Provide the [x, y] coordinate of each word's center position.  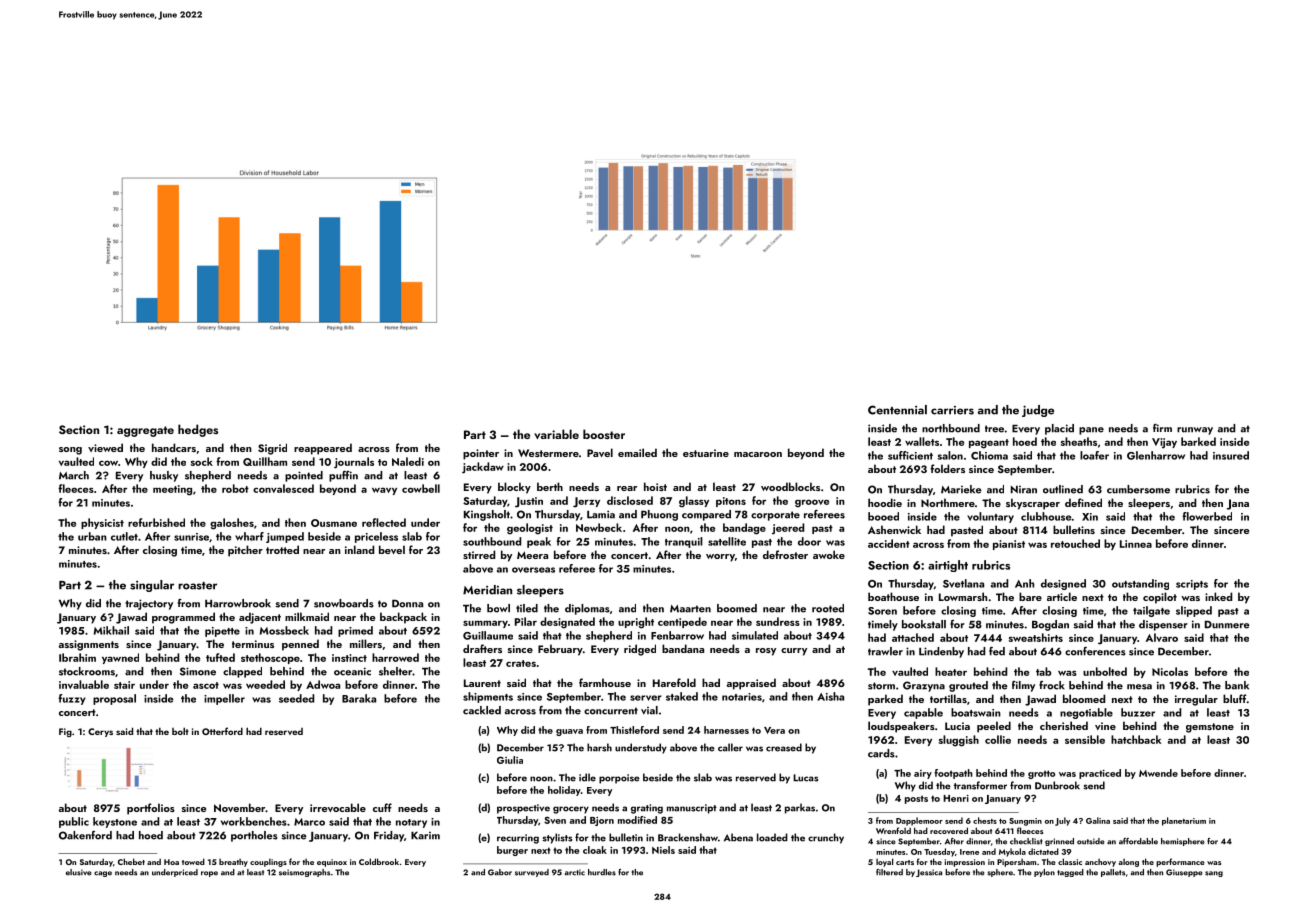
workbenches [254, 821]
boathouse [893, 596]
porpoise [619, 779]
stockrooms [87, 671]
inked [1218, 596]
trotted [282, 549]
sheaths [1079, 441]
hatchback [1136, 739]
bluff [1235, 698]
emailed [637, 452]
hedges [198, 430]
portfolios [151, 809]
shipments [488, 697]
